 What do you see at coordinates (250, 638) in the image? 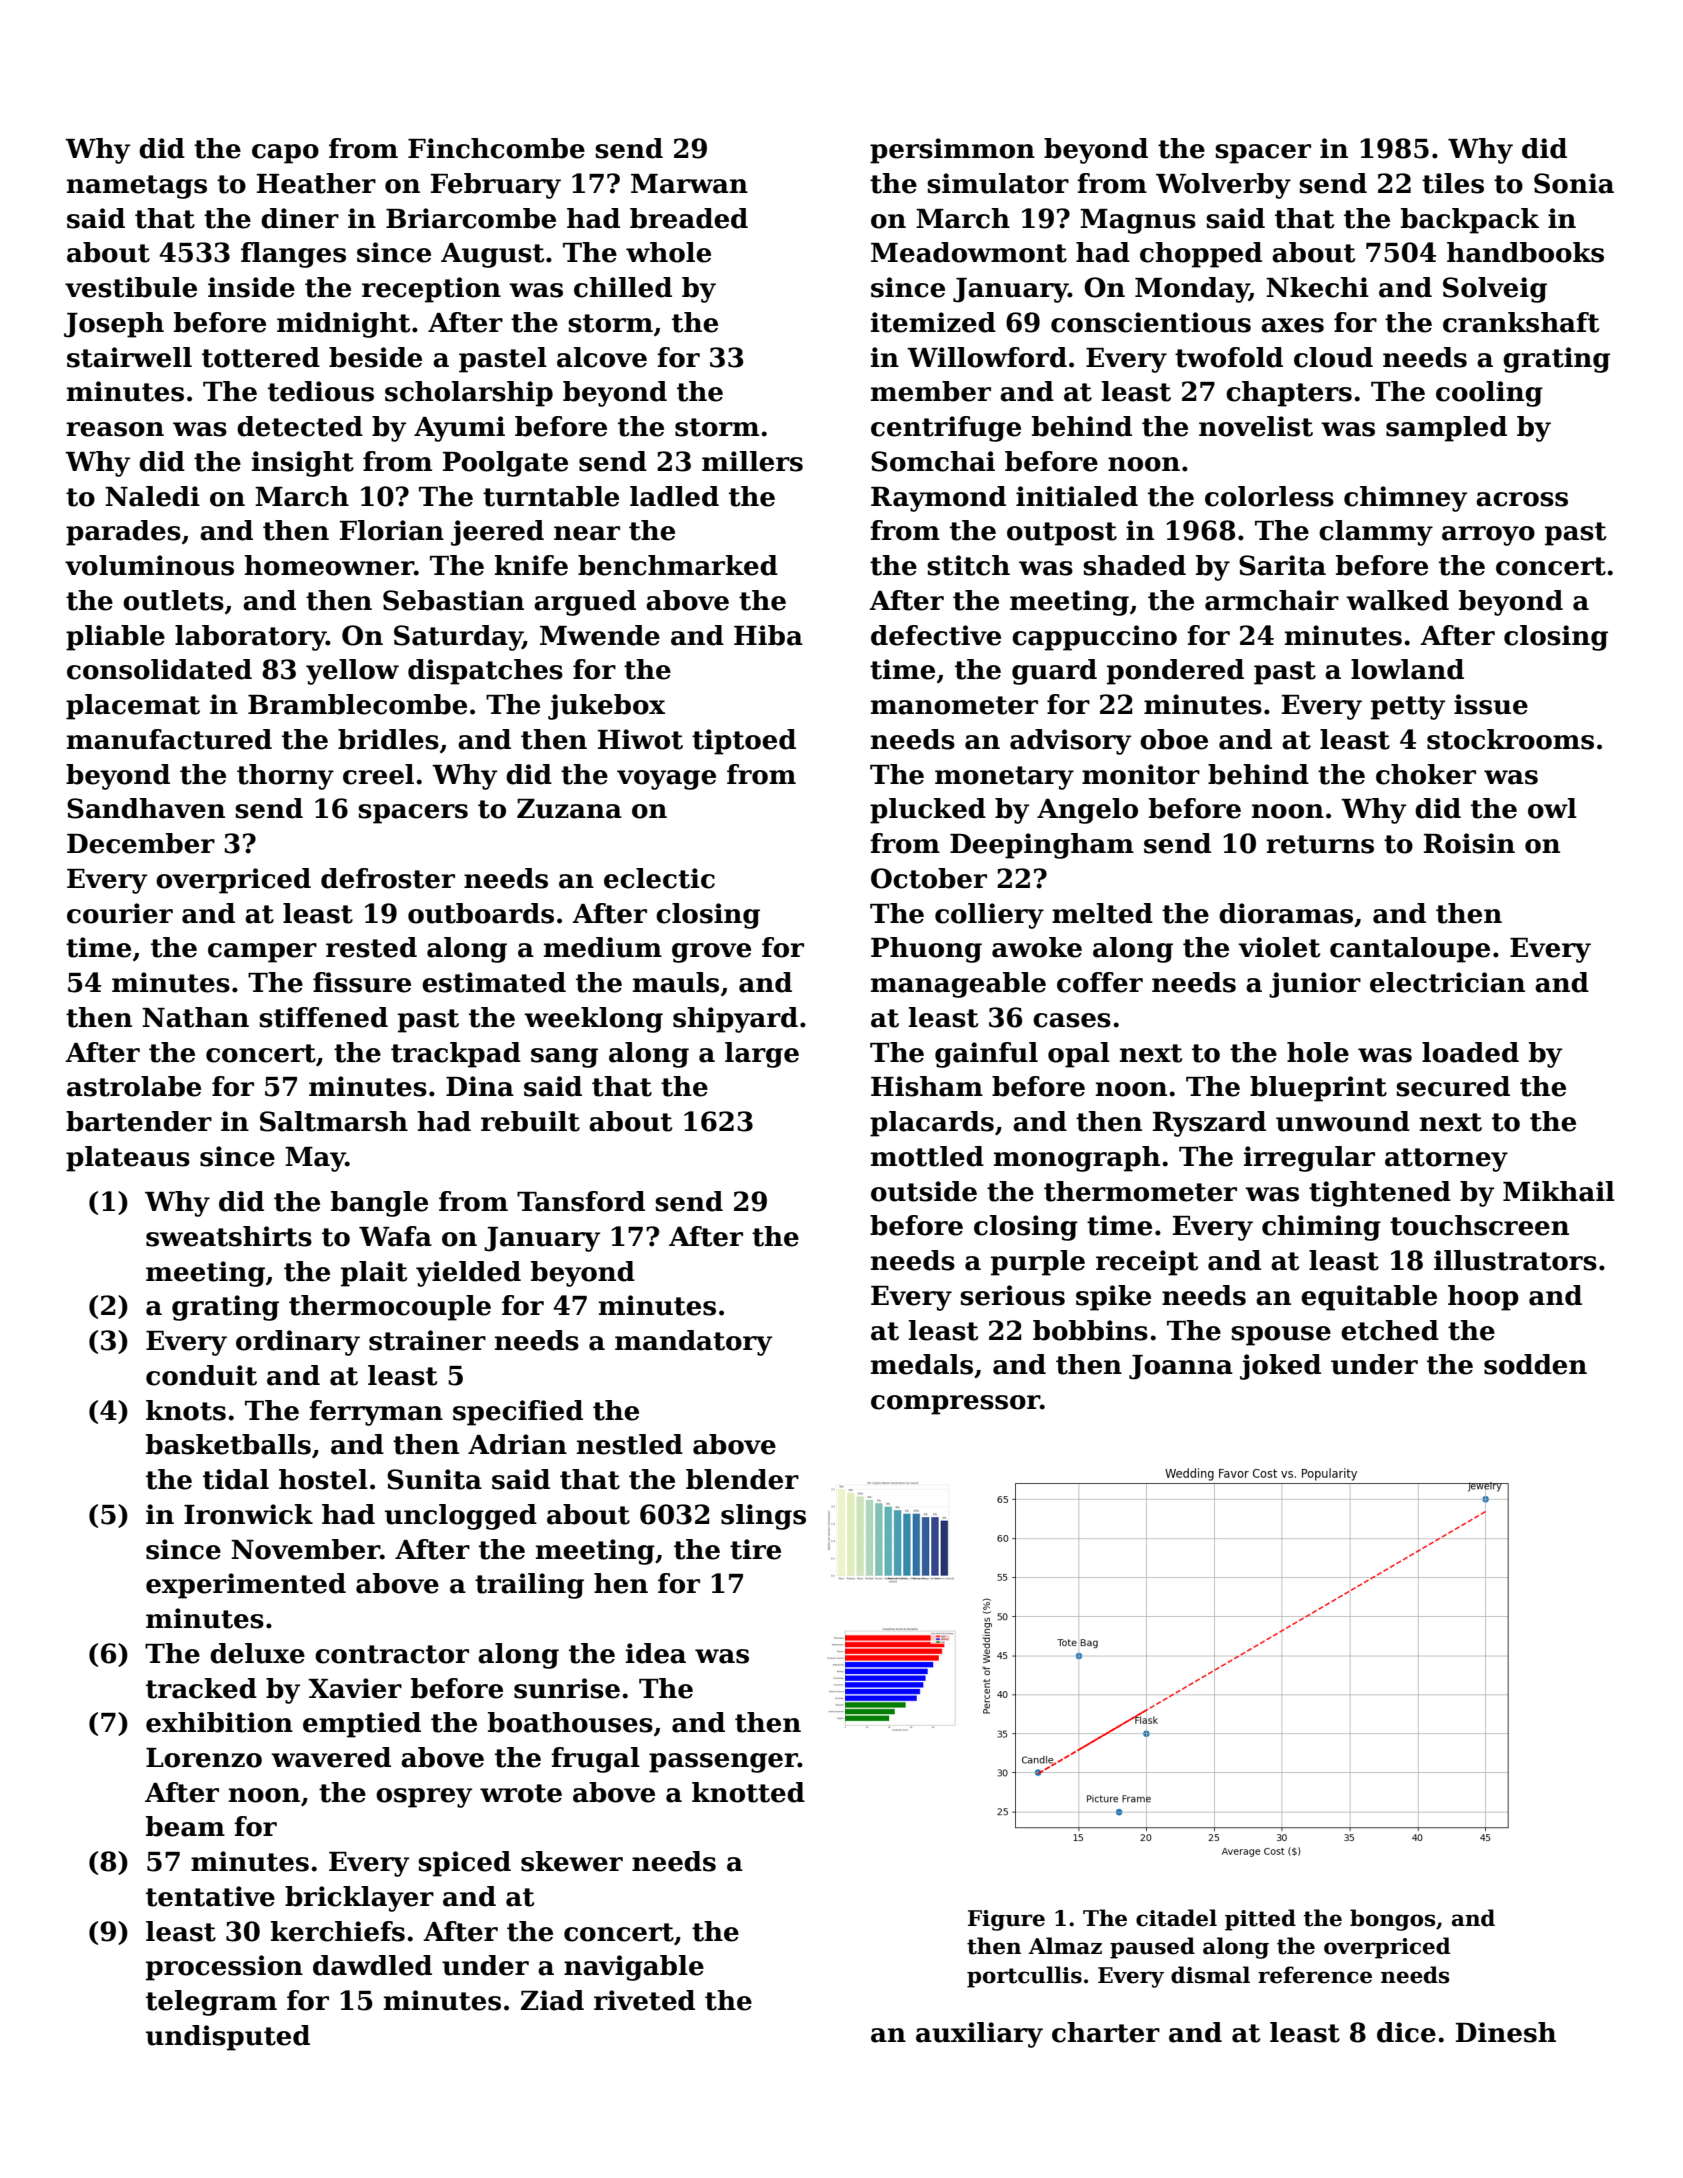
I see `laboratory` at bounding box center [250, 638].
